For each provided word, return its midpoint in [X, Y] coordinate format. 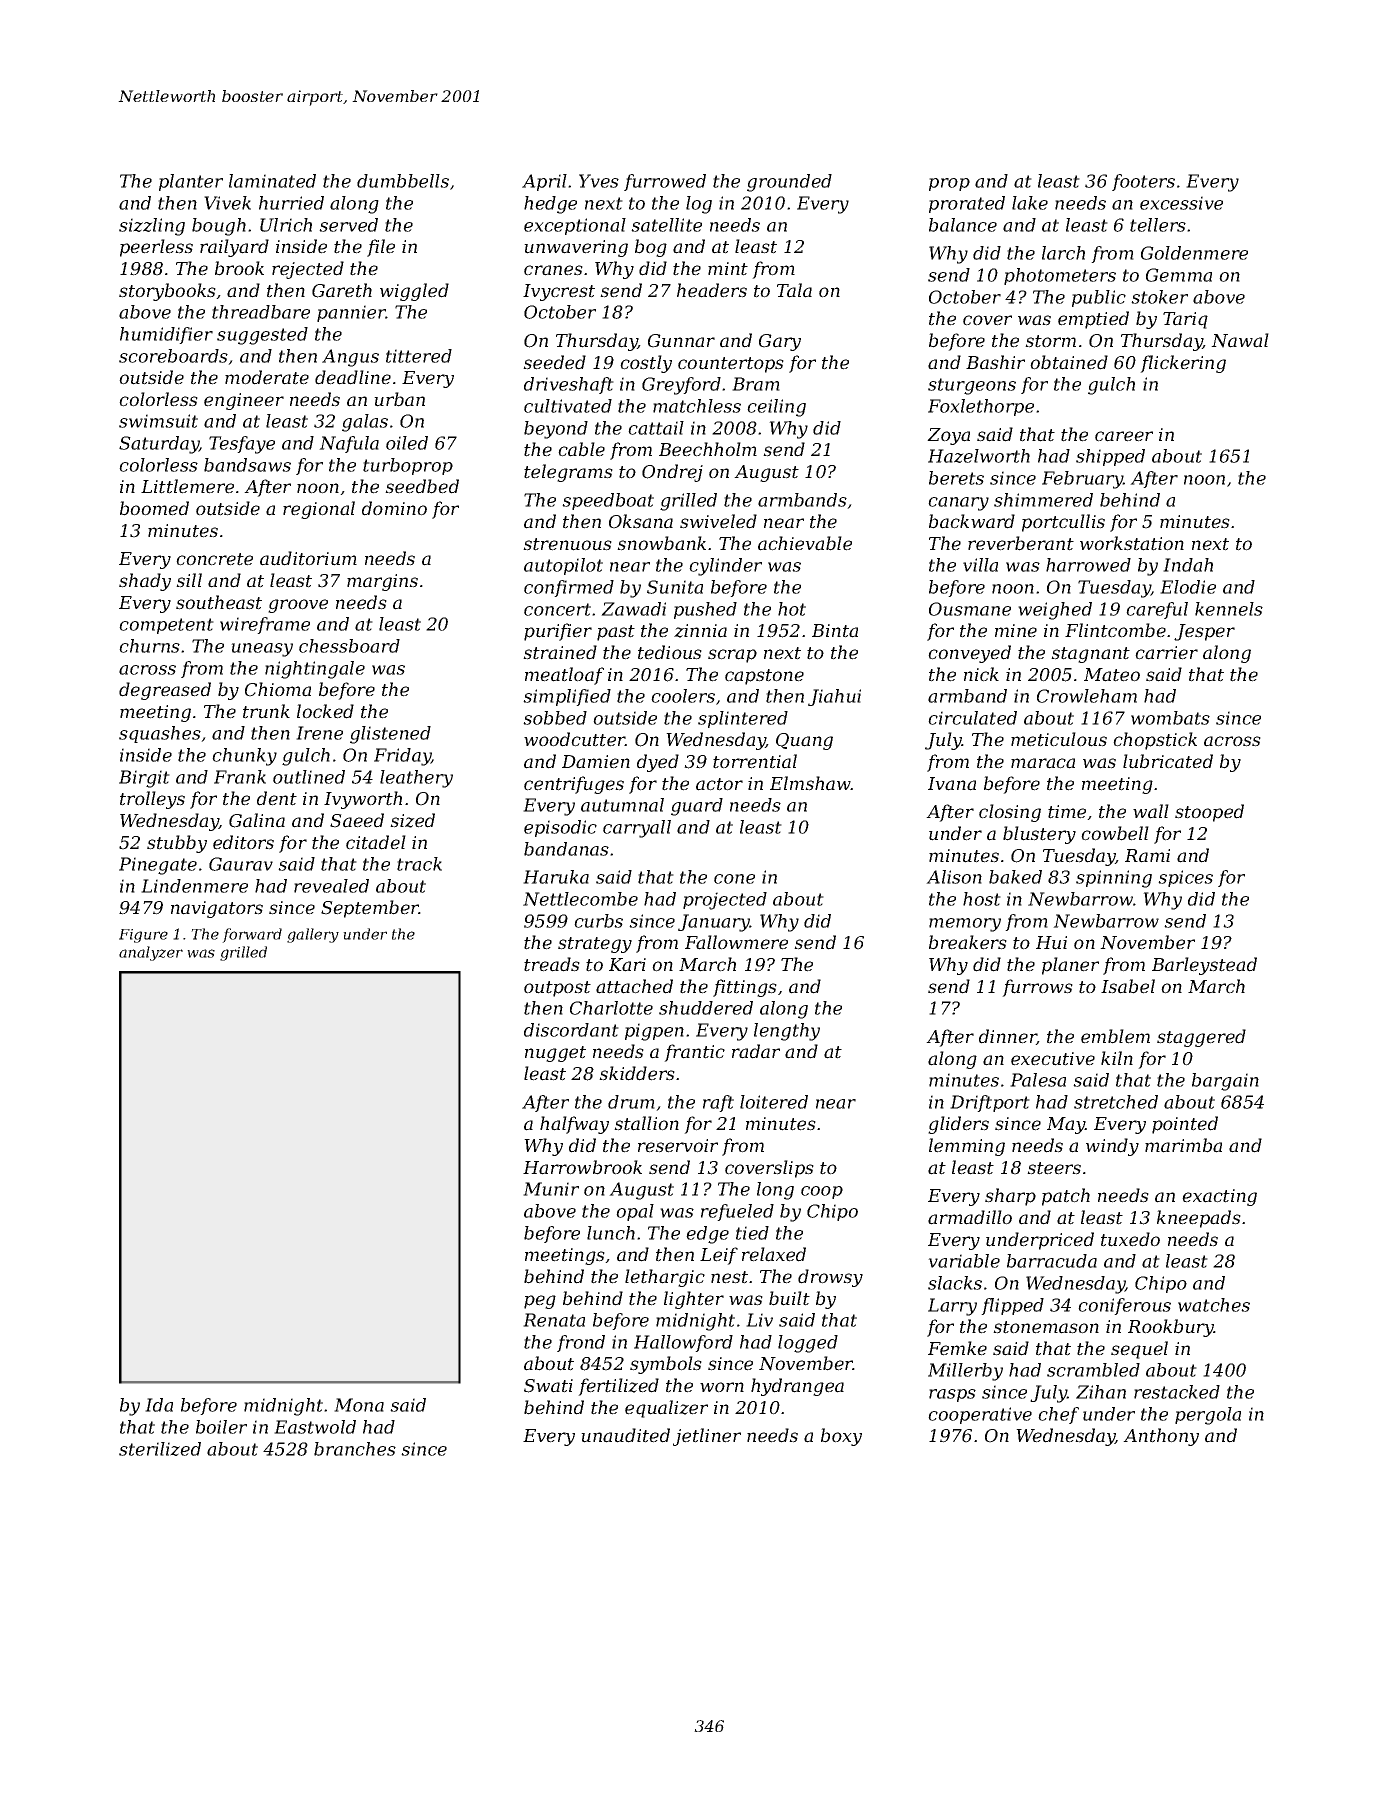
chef [1058, 1415]
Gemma [1179, 275]
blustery [1039, 835]
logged [808, 1344]
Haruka [556, 877]
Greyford [681, 386]
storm [1050, 341]
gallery [313, 935]
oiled [407, 443]
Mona [359, 1405]
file [381, 248]
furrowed [665, 182]
